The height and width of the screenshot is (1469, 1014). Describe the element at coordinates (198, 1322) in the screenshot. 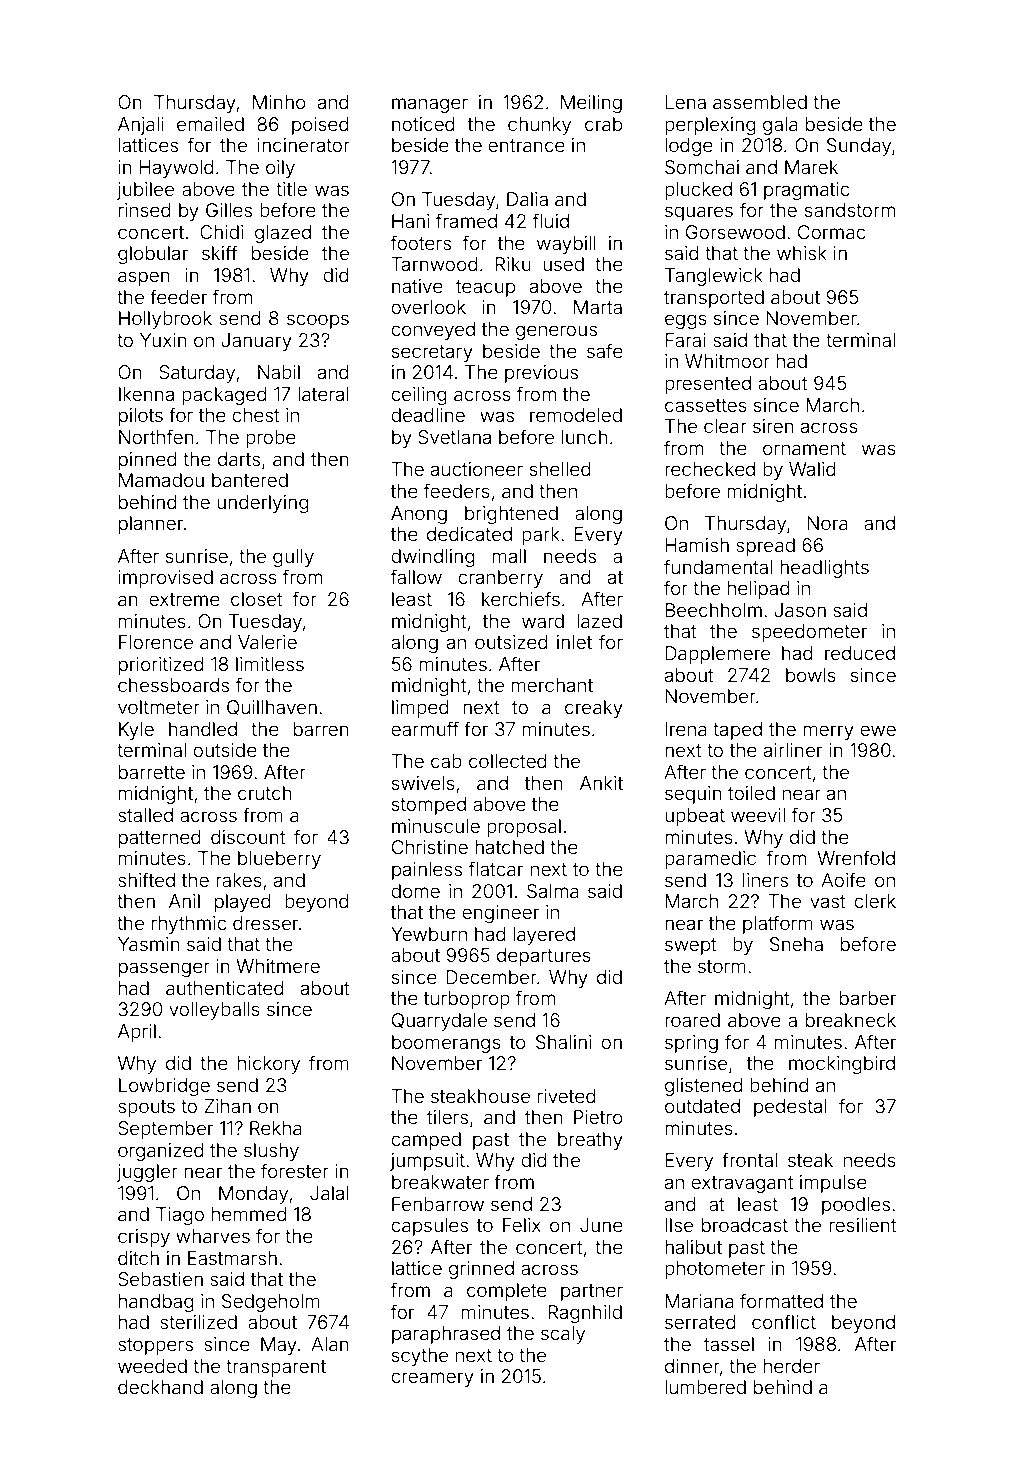

I see `sterilized` at that location.
